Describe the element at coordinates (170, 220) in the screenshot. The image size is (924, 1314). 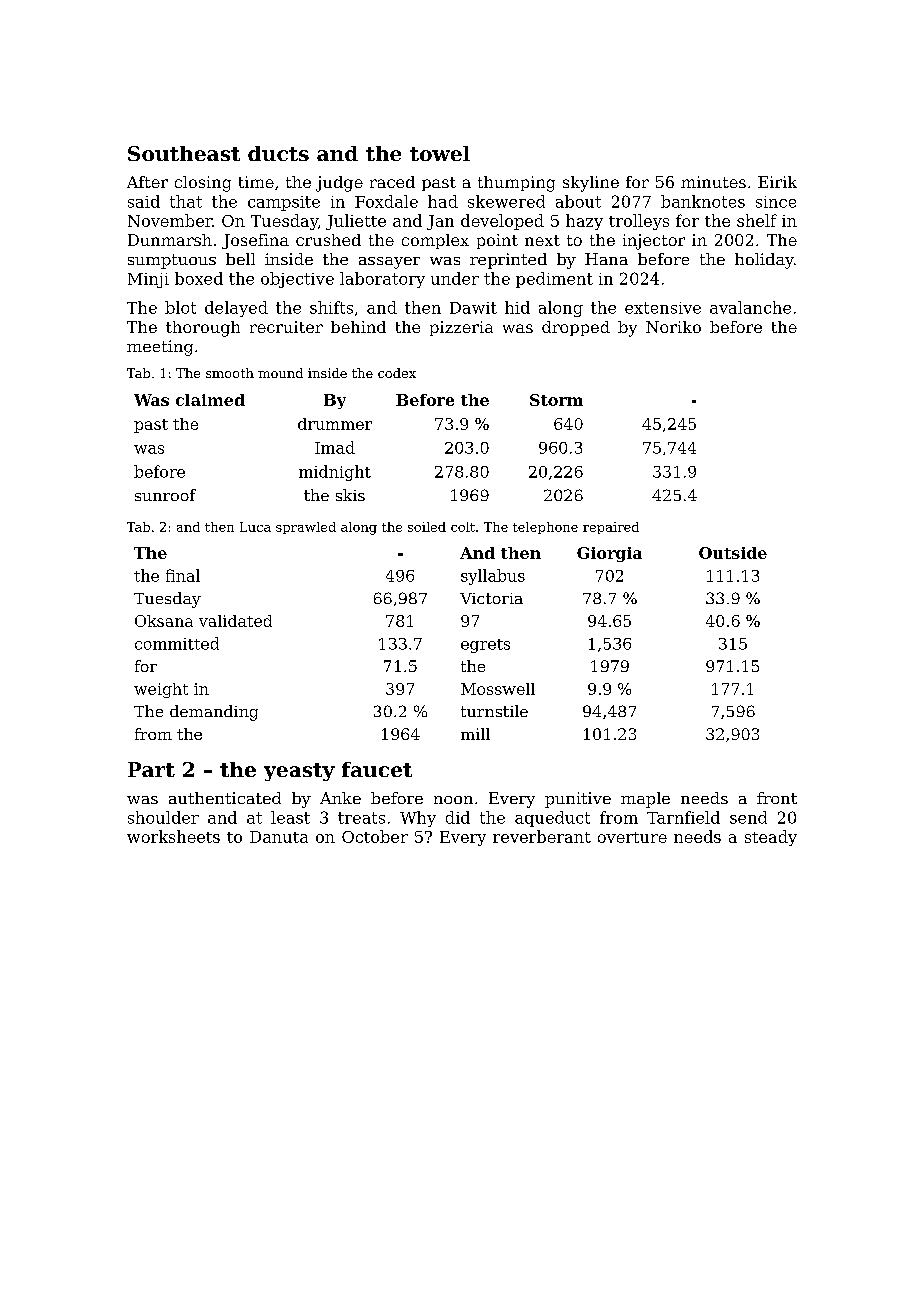
I see `November` at that location.
